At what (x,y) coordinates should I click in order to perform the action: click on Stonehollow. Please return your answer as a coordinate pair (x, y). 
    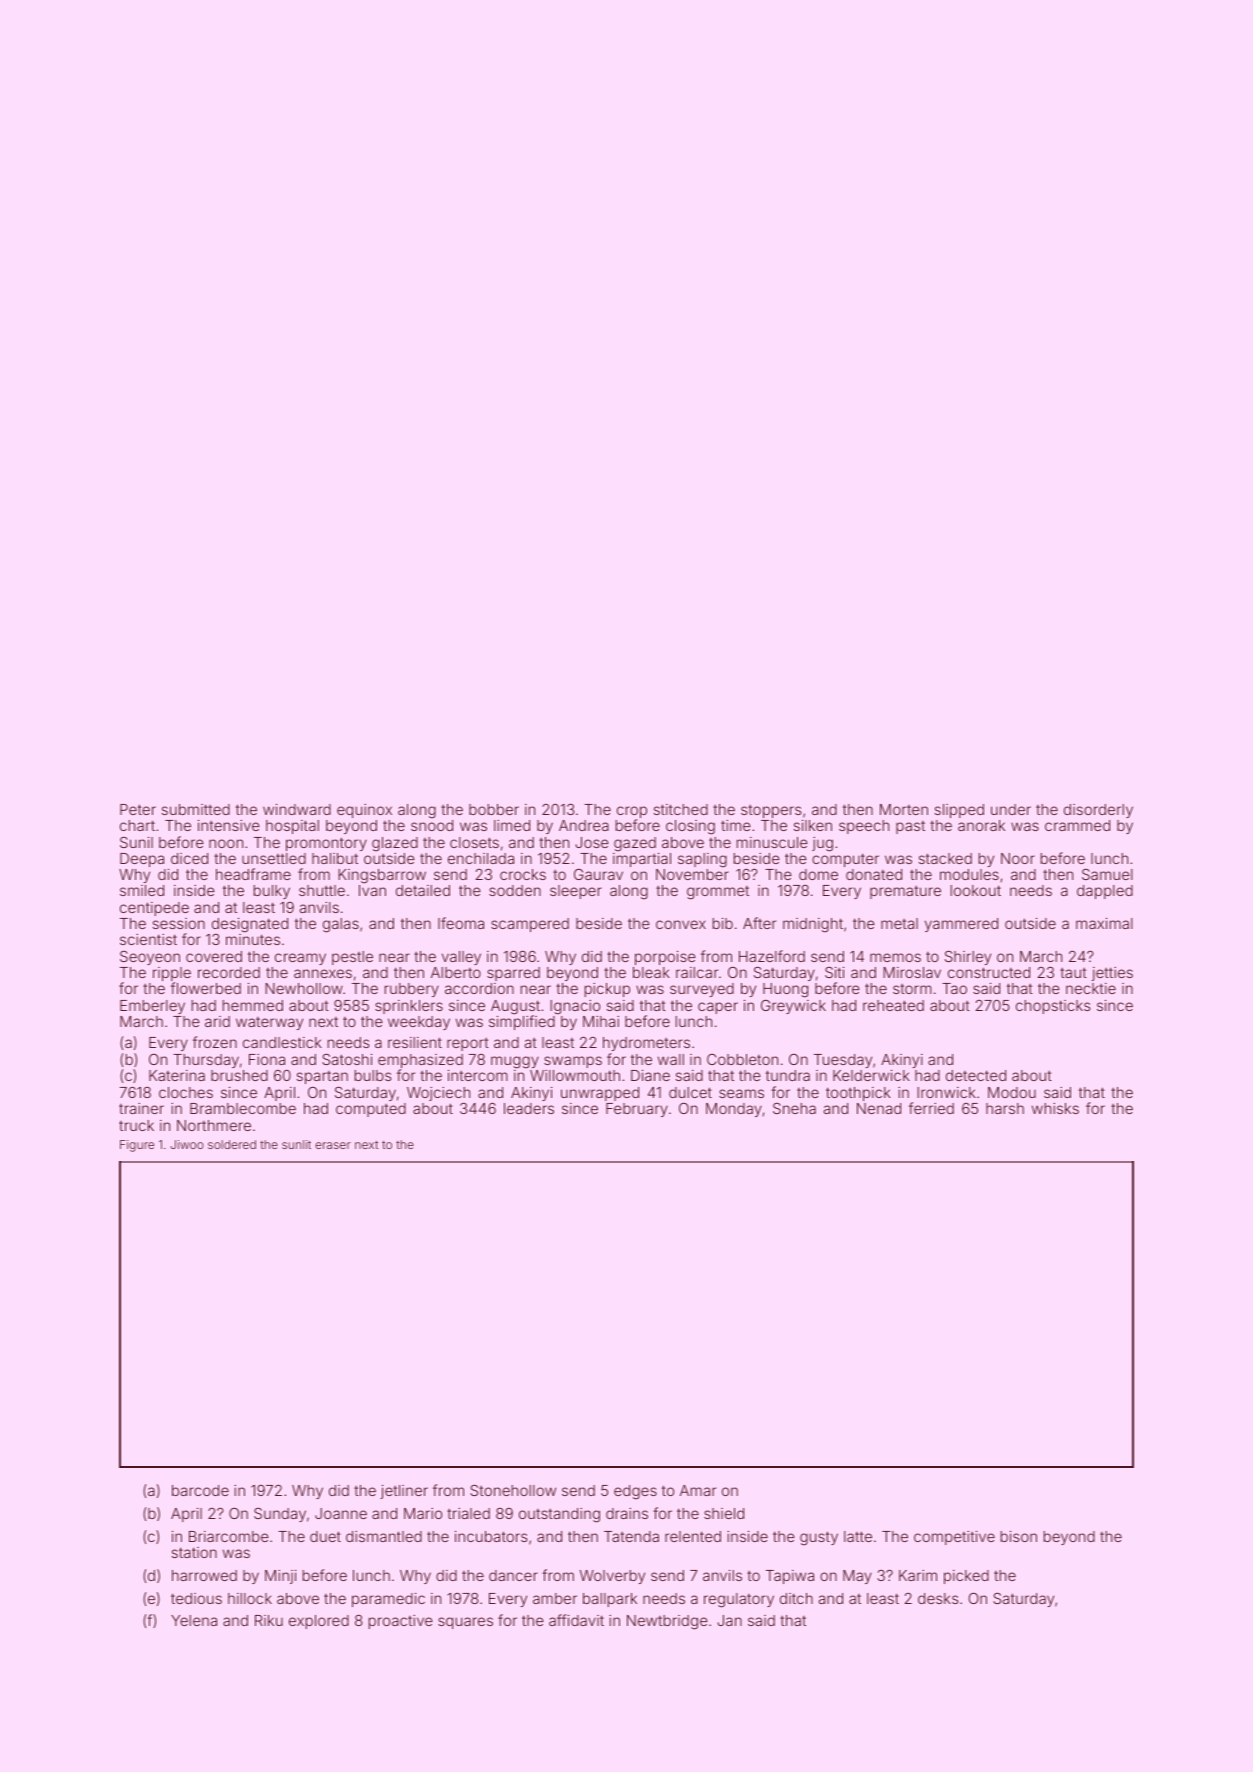
    Looking at the image, I should click on (513, 1490).
